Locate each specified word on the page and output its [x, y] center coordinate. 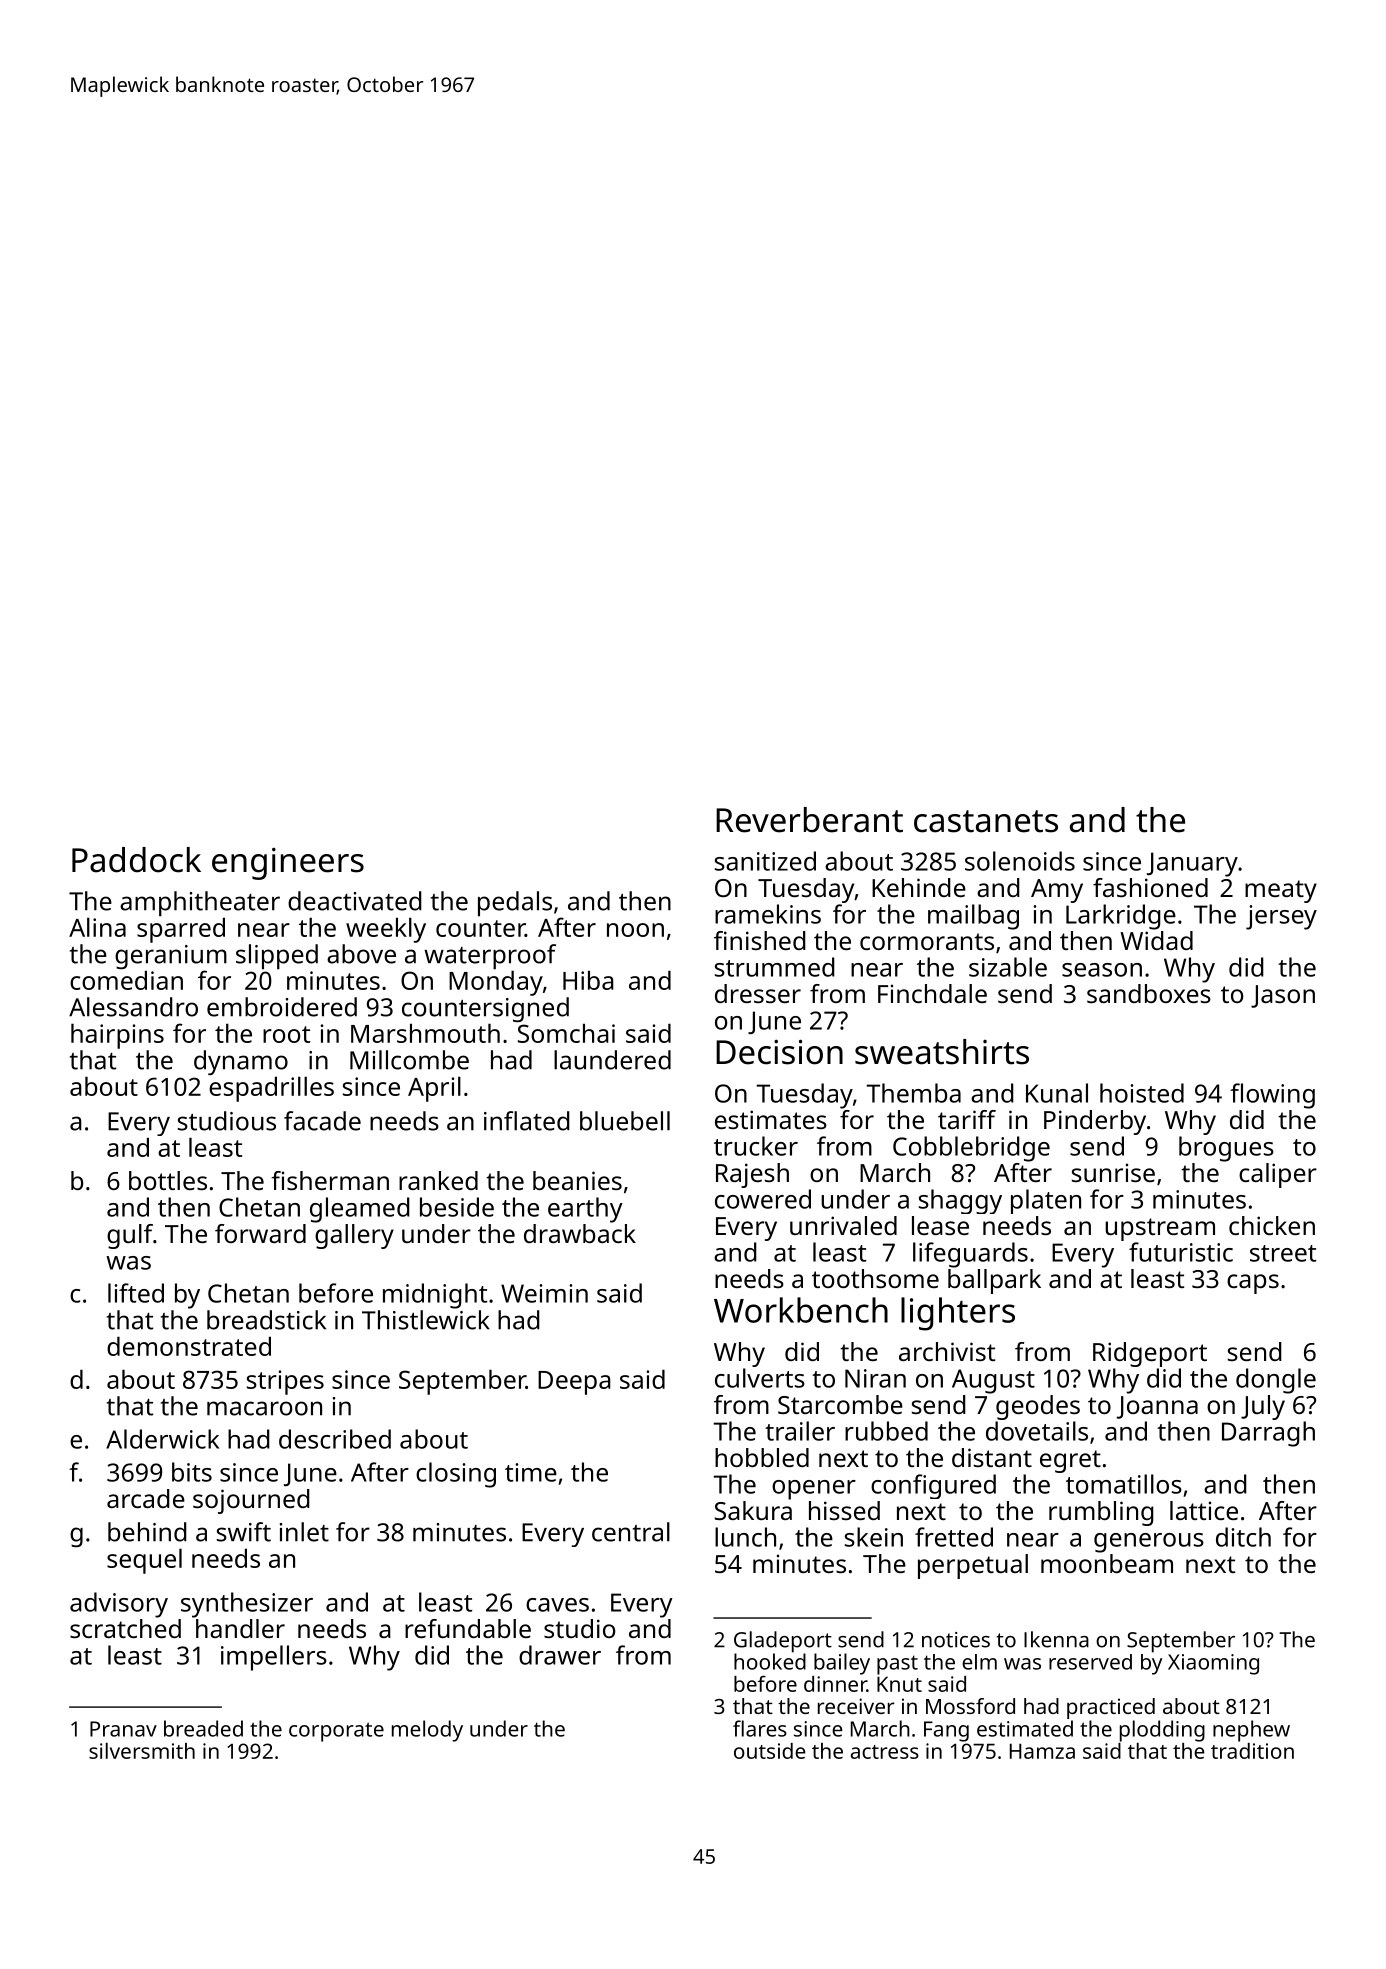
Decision [779, 1052]
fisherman [330, 1180]
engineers [288, 863]
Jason [1283, 996]
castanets [986, 821]
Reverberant [809, 820]
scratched [125, 1628]
